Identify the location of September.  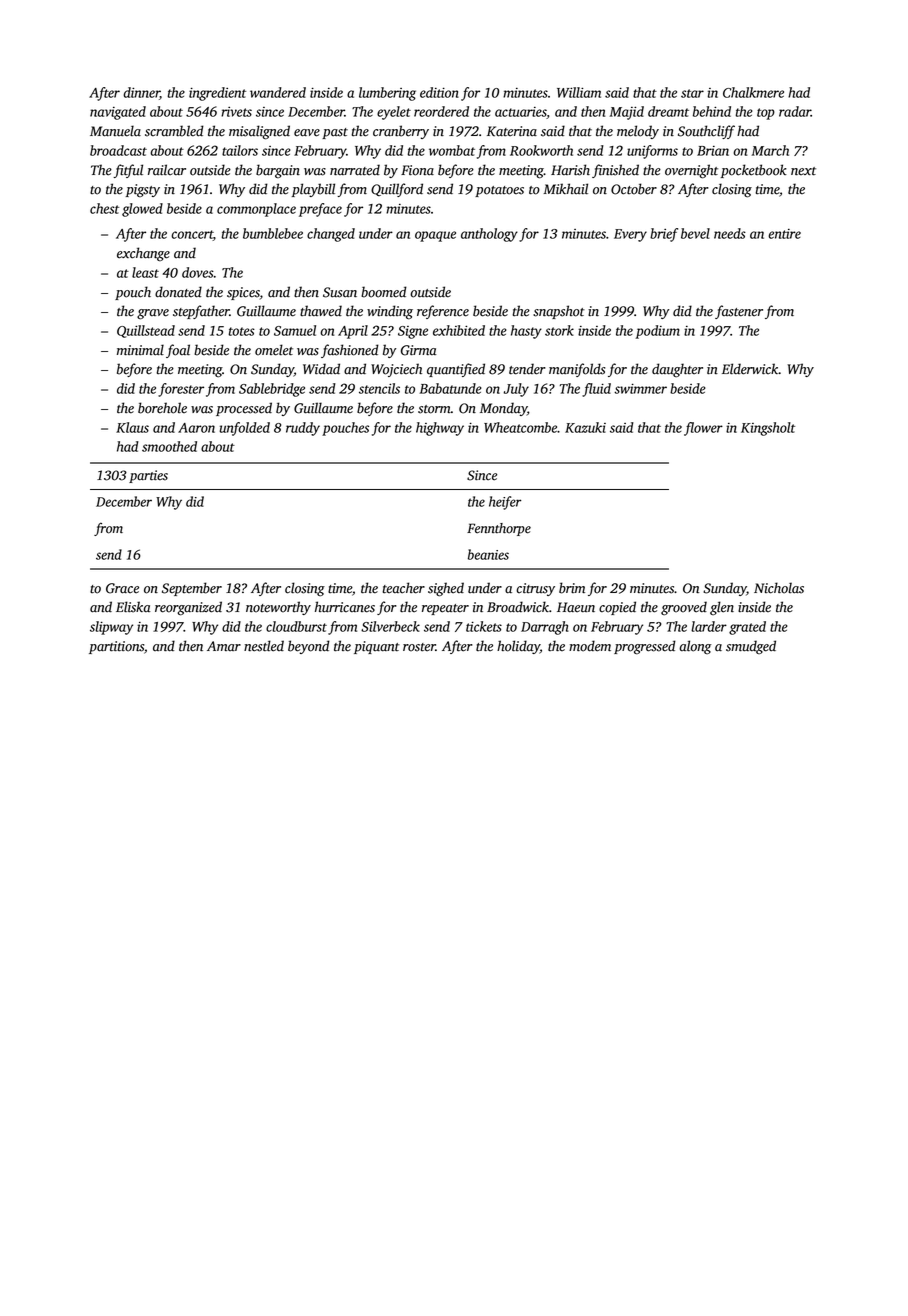
(192, 589).
